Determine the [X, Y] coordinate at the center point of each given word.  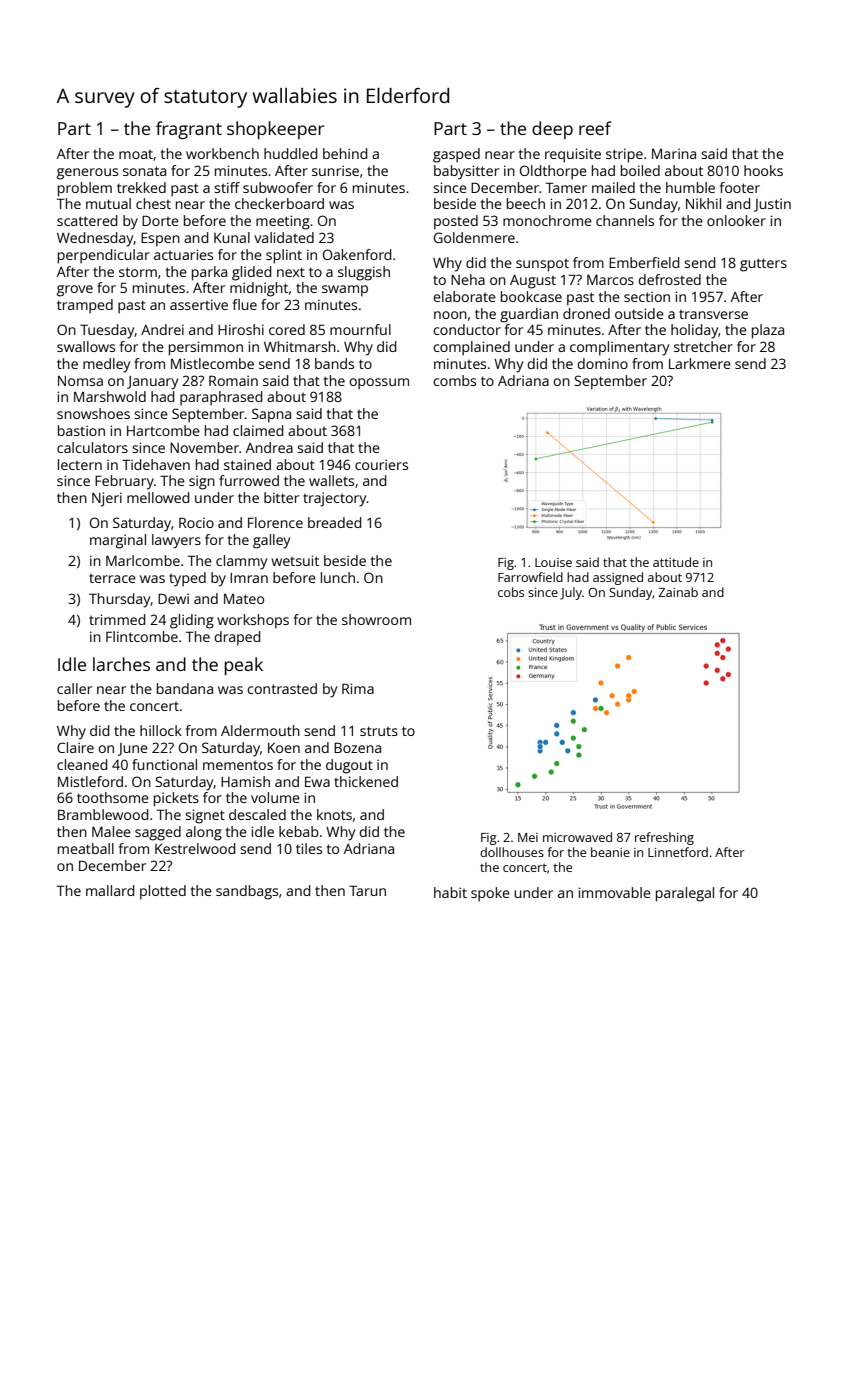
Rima [358, 688]
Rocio [196, 522]
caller [74, 688]
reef [595, 128]
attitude [676, 562]
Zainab [678, 592]
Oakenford [357, 254]
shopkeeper [275, 130]
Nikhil [703, 203]
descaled [257, 814]
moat [136, 154]
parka [209, 273]
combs [454, 380]
